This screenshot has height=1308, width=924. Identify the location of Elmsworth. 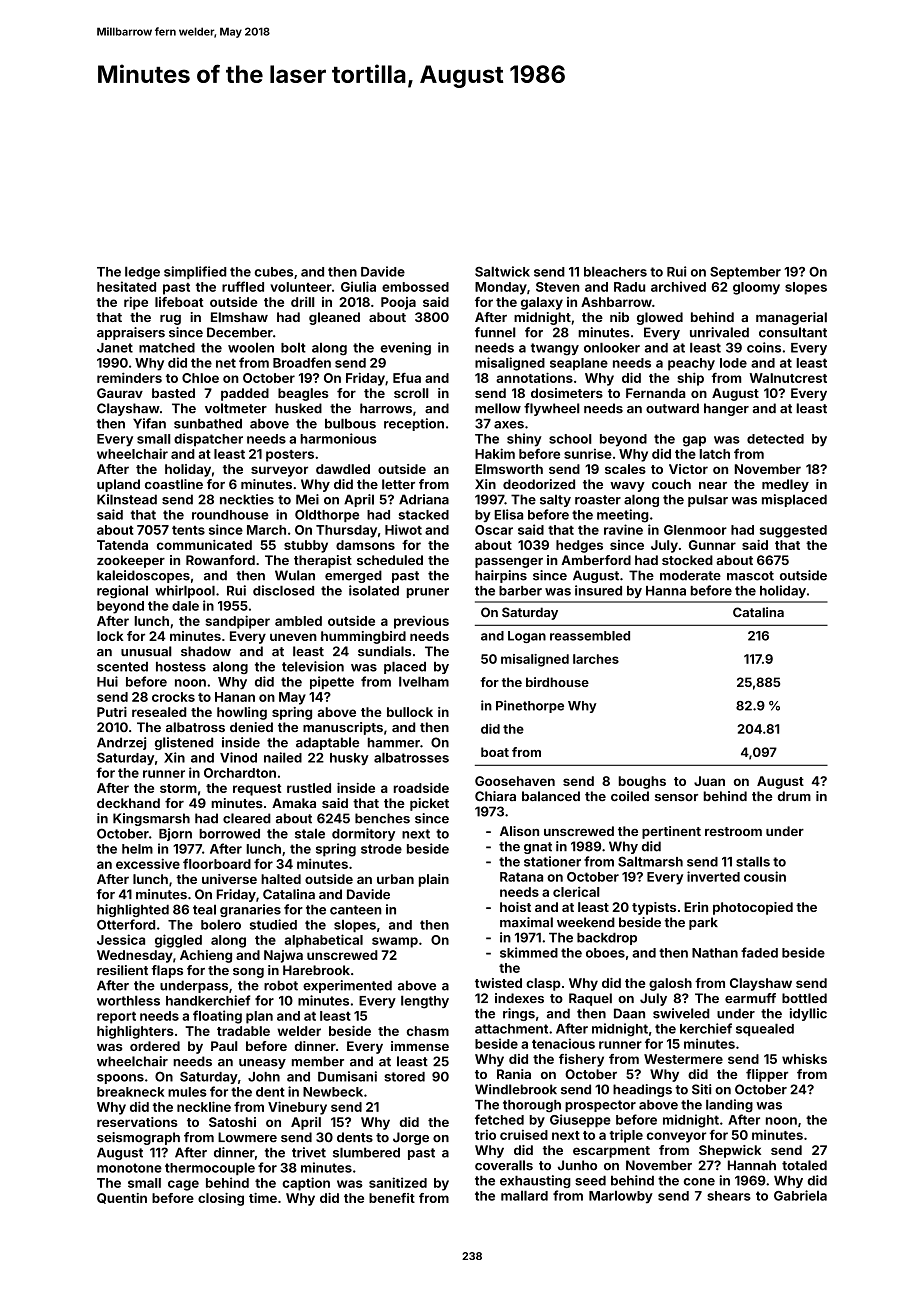
(509, 469).
